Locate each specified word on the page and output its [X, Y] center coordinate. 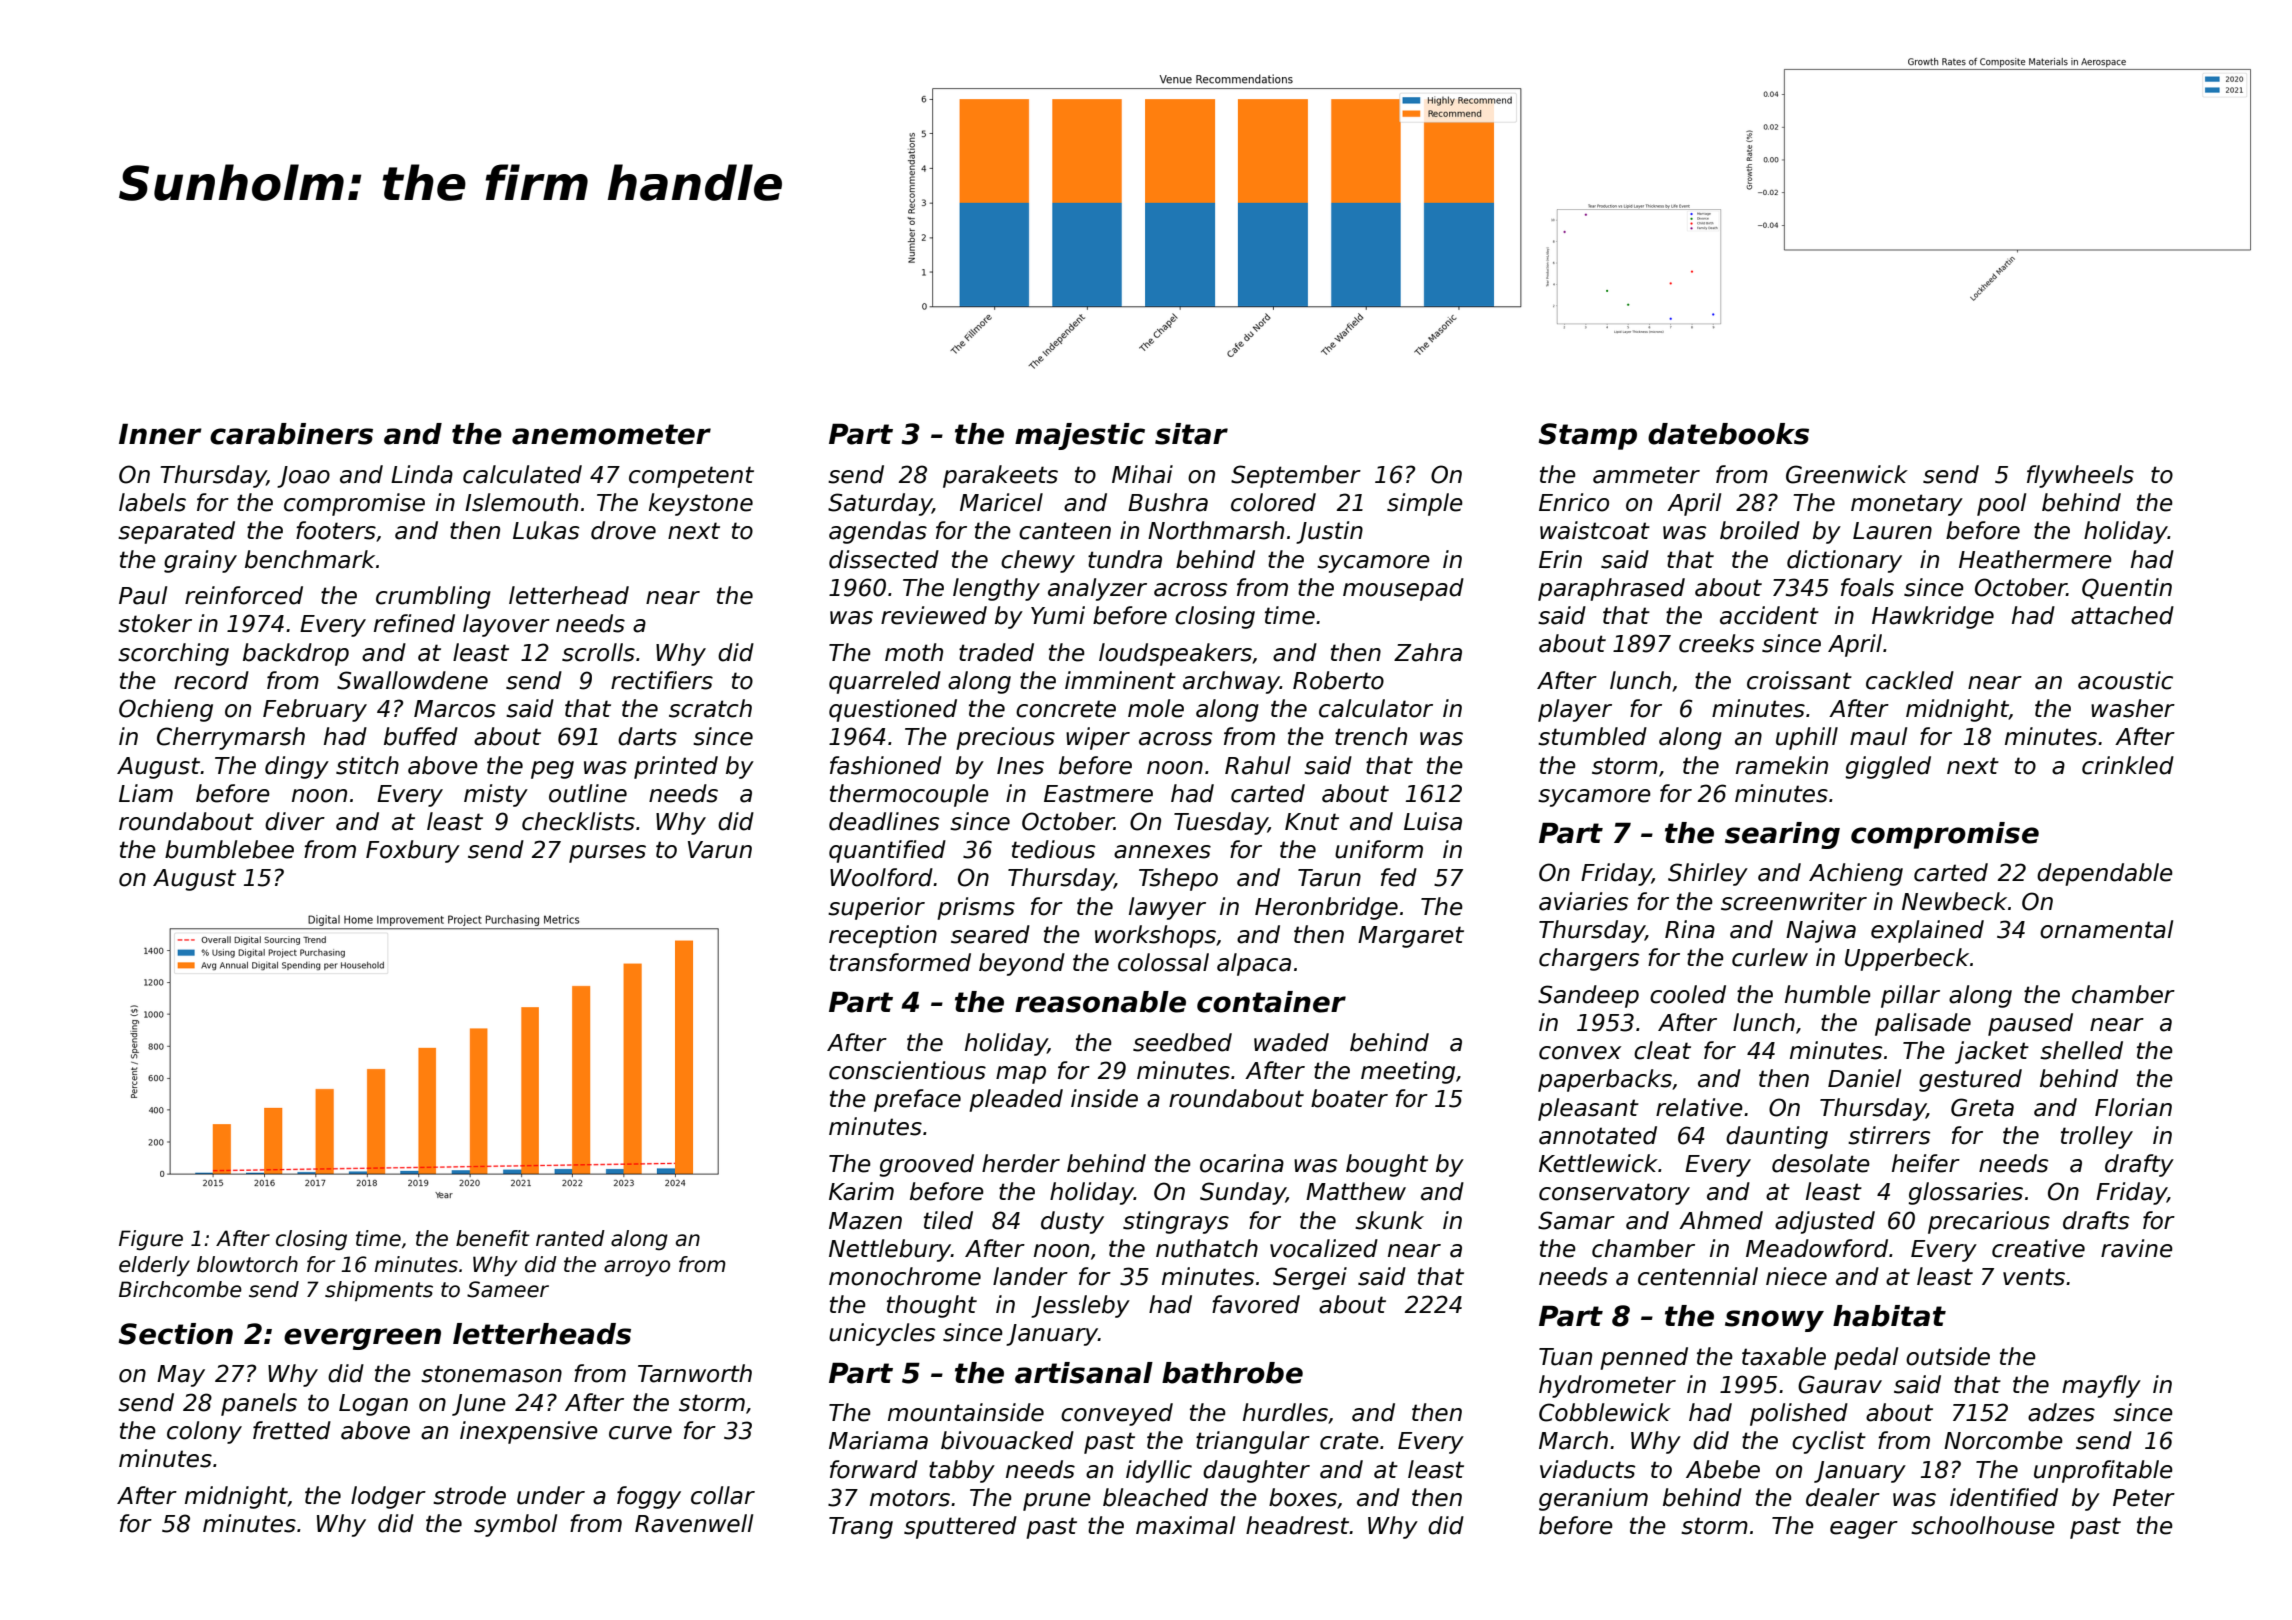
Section [176, 1334]
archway [1231, 682]
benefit [493, 1238]
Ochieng [166, 710]
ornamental [2106, 929]
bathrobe [1232, 1373]
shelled [2081, 1050]
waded [1291, 1042]
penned [1644, 1358]
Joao [303, 477]
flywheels [2080, 476]
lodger [388, 1497]
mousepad [1403, 589]
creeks [1716, 643]
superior [876, 908]
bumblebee [229, 849]
